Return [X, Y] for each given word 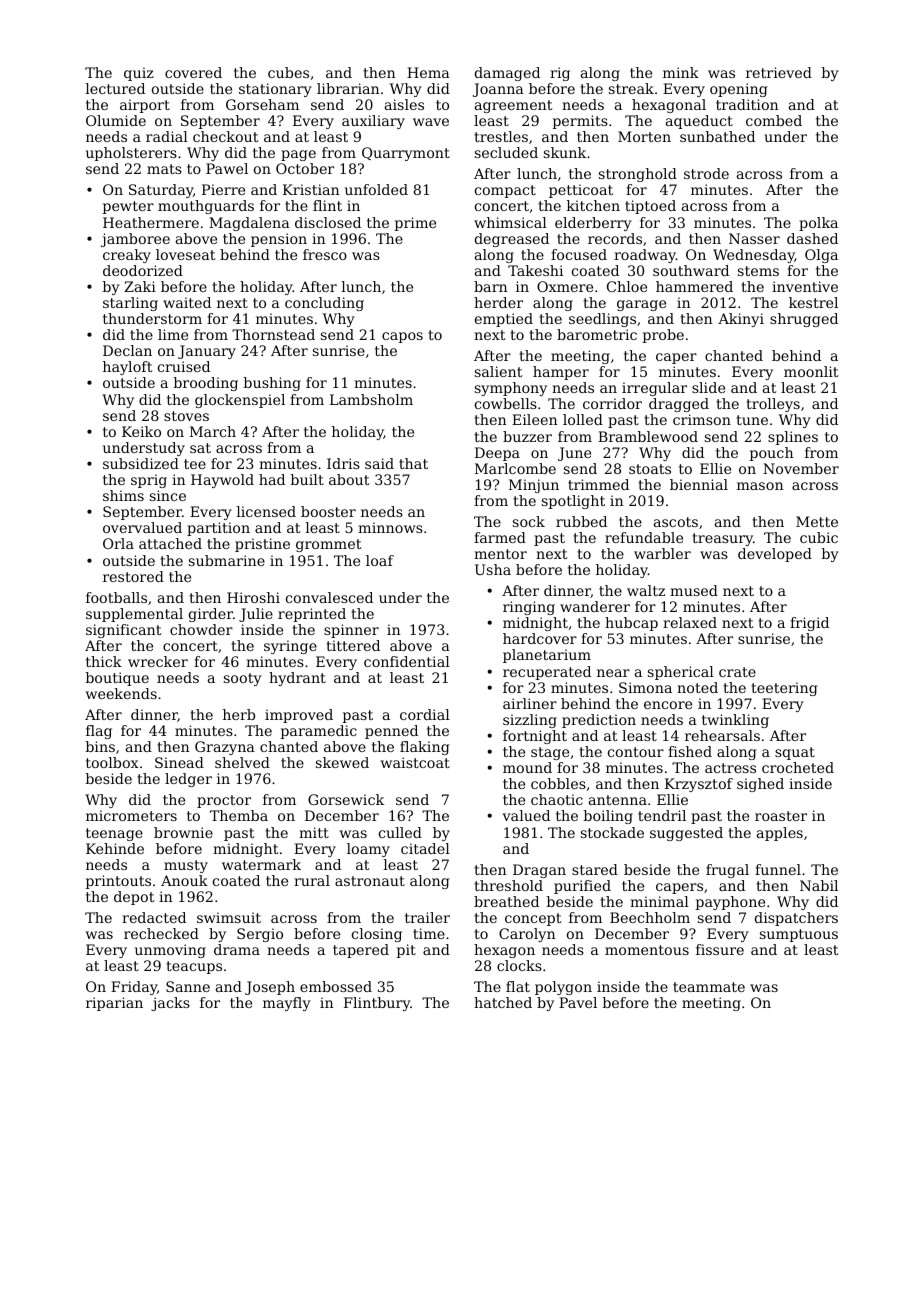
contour [636, 752]
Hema [428, 72]
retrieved [779, 72]
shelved [242, 762]
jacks [170, 1004]
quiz [139, 74]
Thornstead [273, 334]
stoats [650, 469]
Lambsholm [371, 399]
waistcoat [415, 762]
